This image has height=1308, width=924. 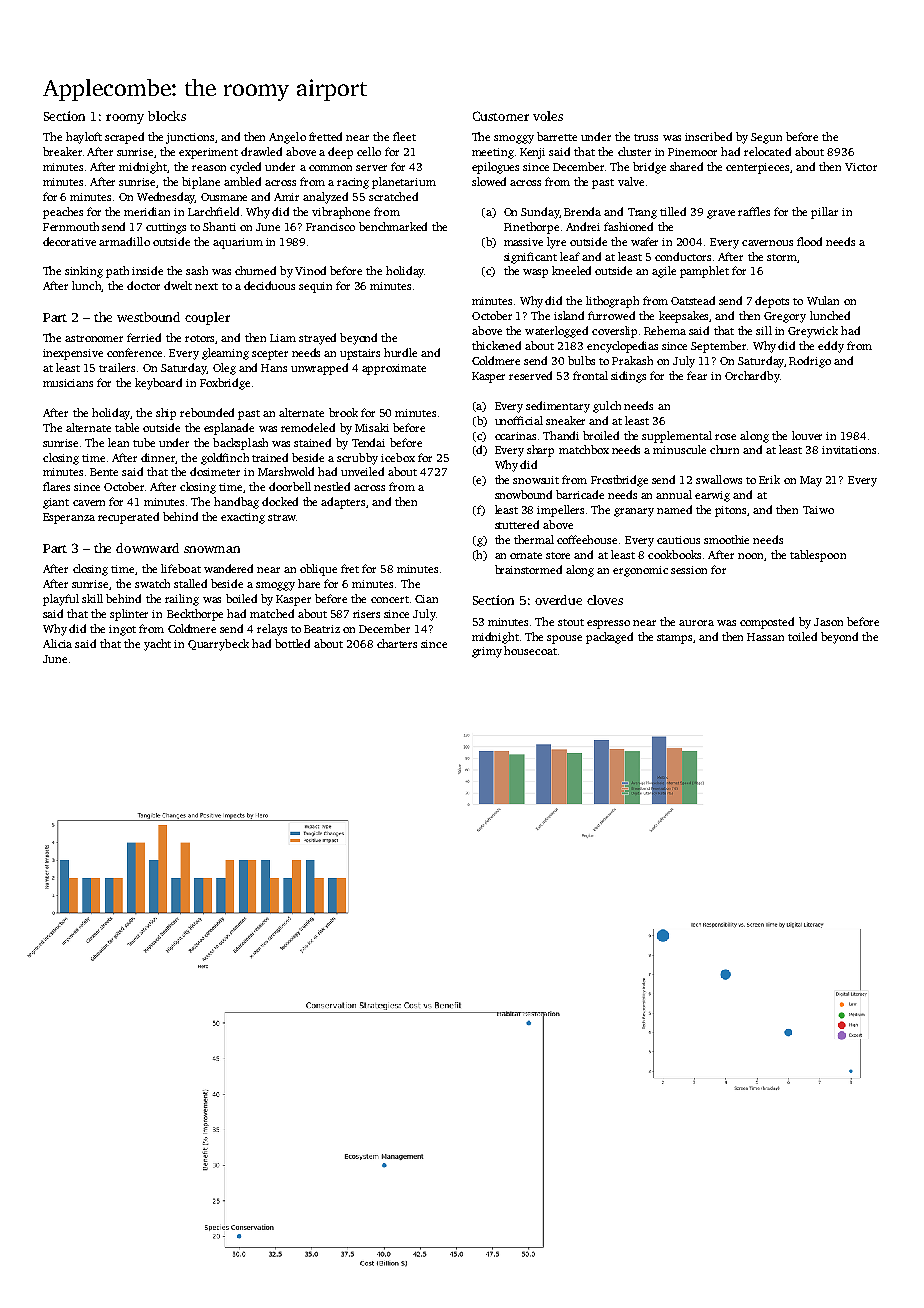 I want to click on strayed, so click(x=317, y=339).
